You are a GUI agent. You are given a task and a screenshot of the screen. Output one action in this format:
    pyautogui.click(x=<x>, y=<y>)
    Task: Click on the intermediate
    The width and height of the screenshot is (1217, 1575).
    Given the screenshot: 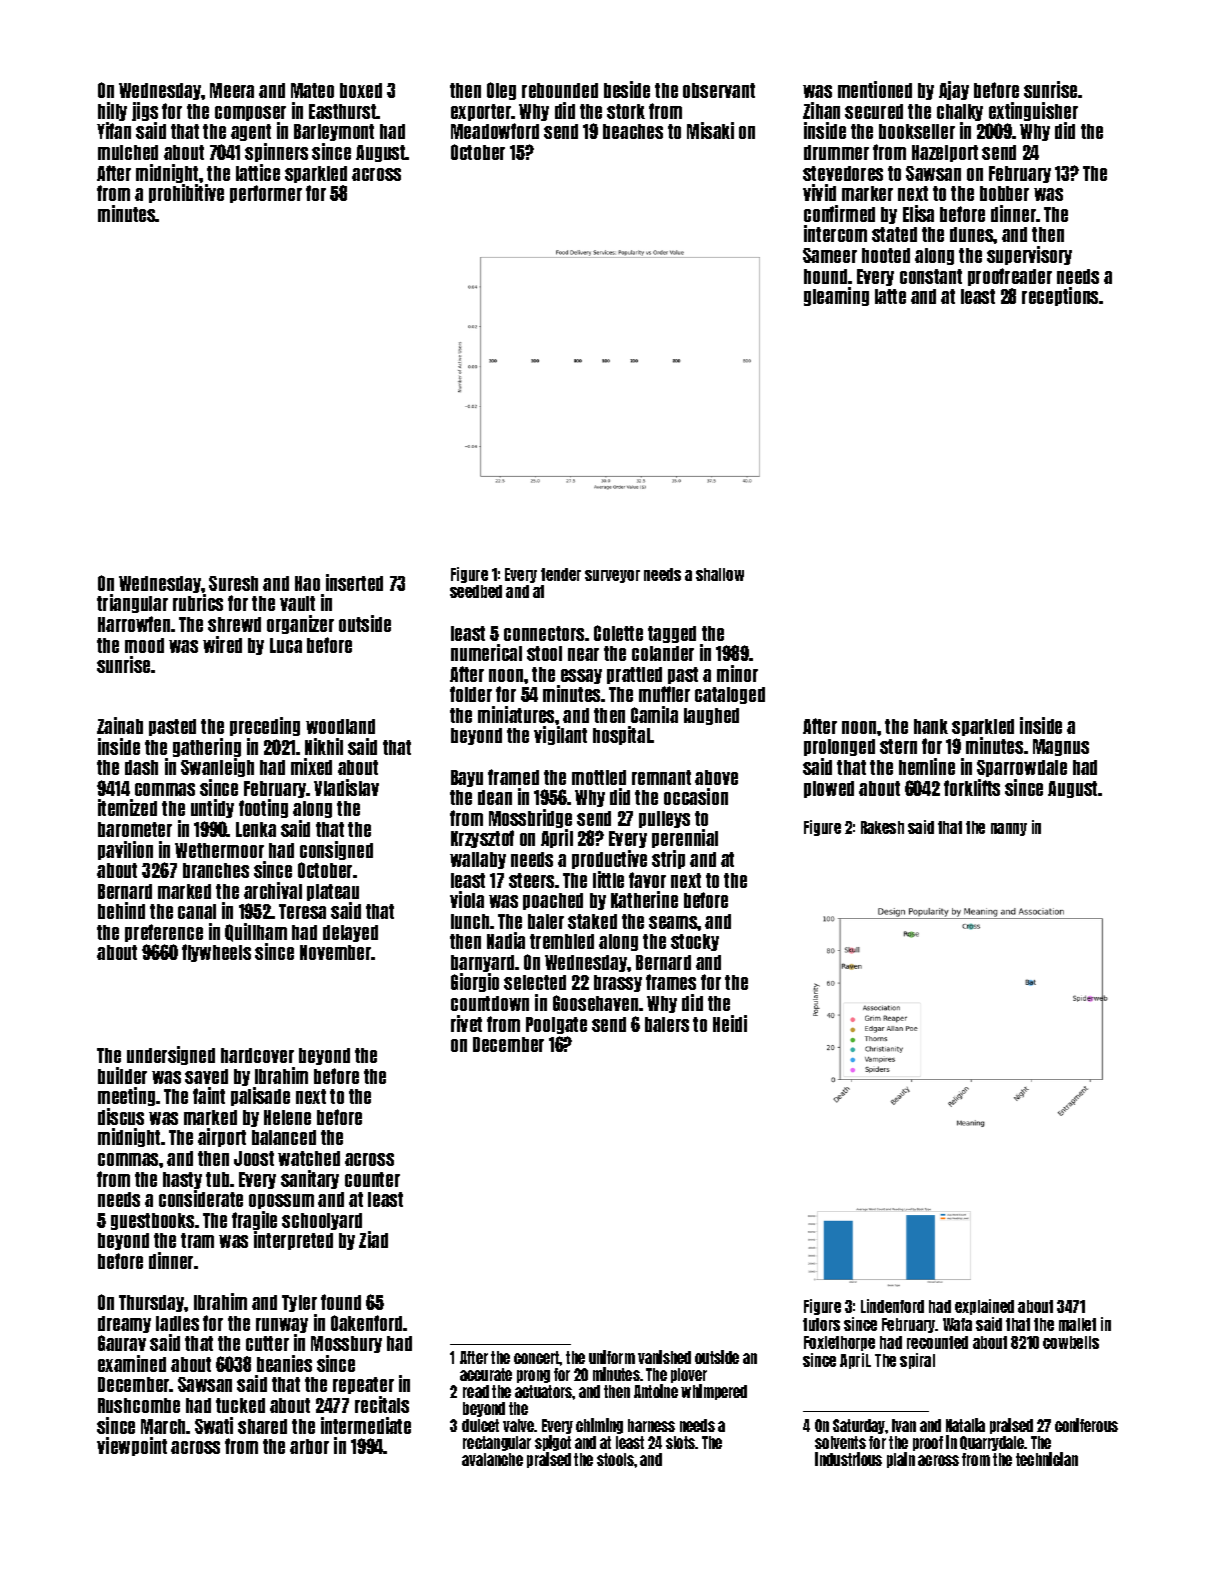 What is the action you would take?
    pyautogui.click(x=366, y=1425)
